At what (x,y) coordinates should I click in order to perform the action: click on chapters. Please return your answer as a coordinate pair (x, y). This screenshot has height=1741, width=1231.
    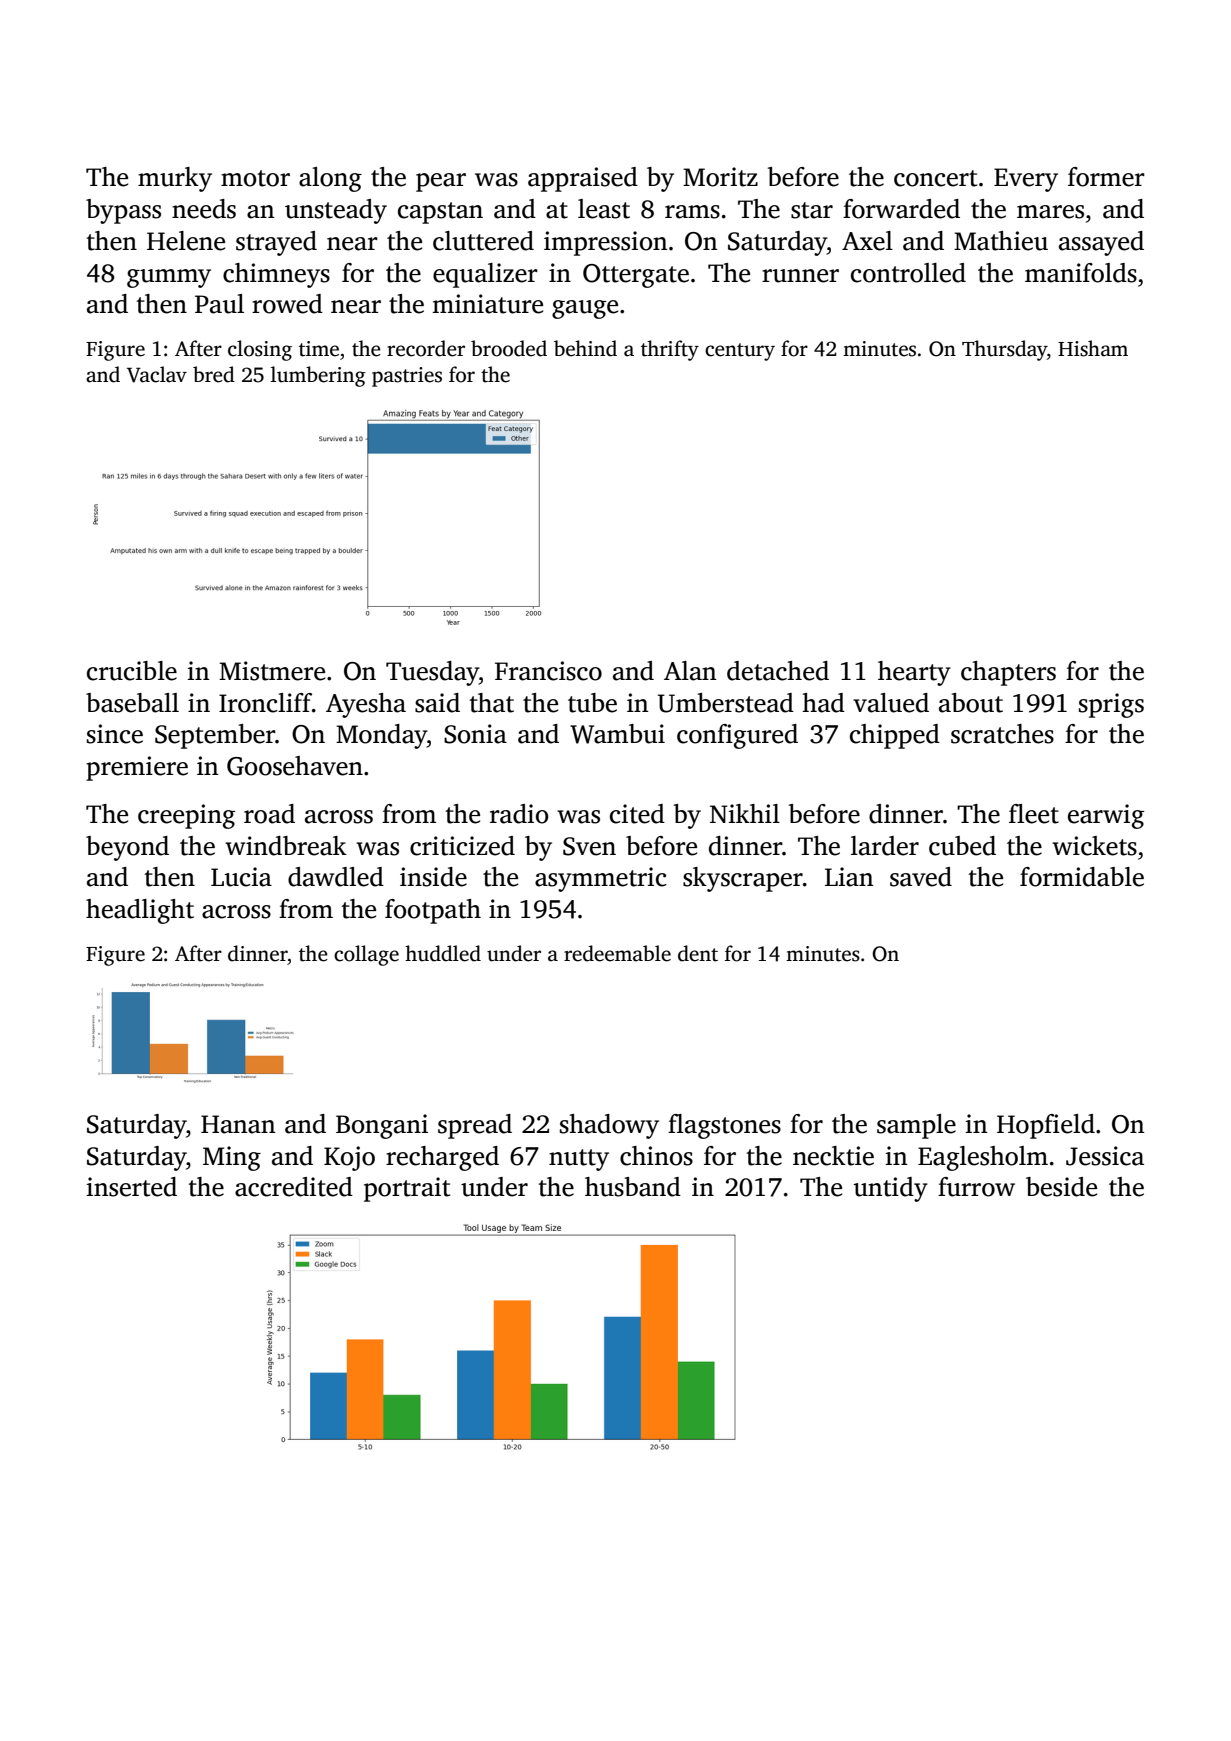
    Looking at the image, I should click on (1008, 673).
